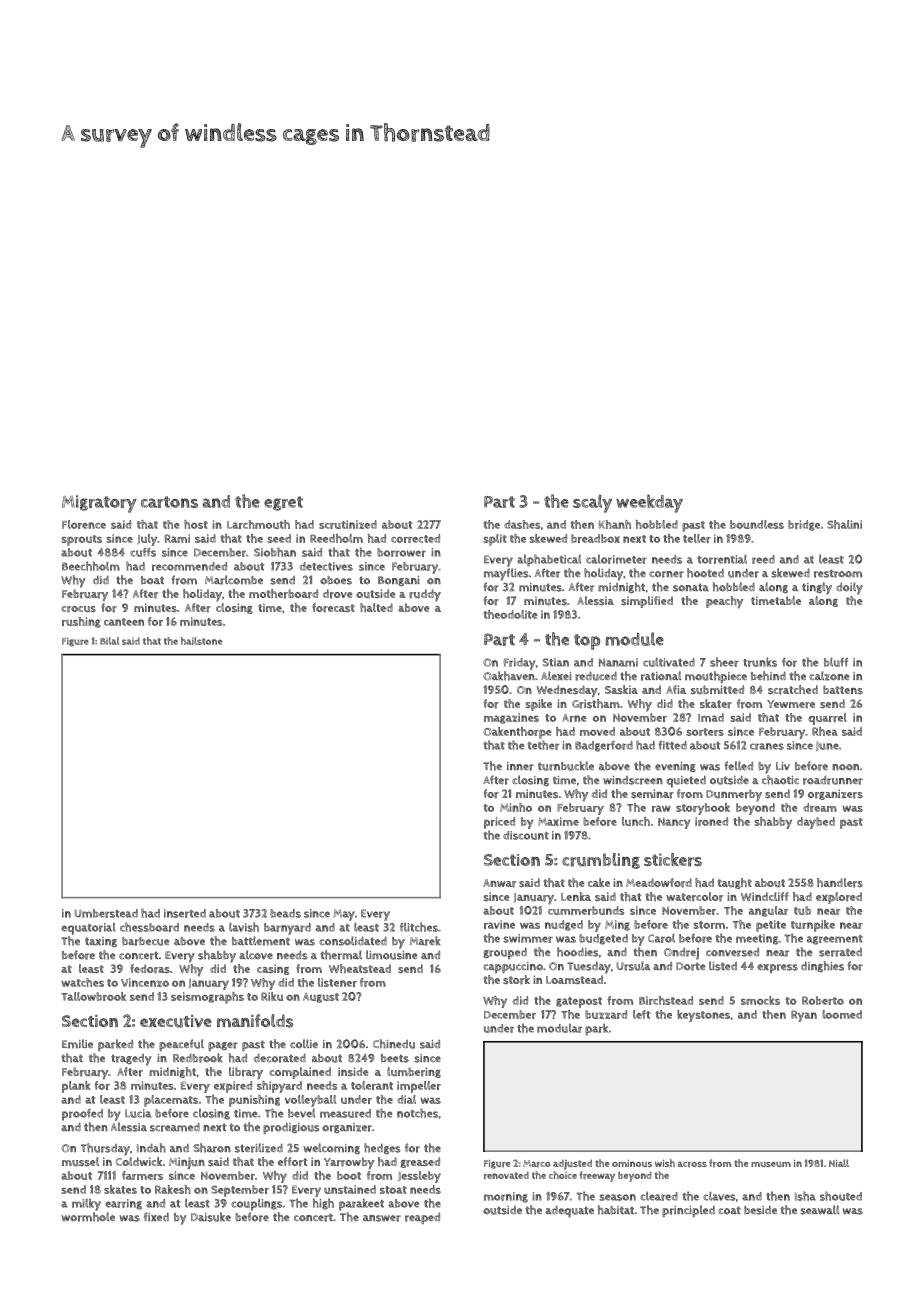 The width and height of the page is (924, 1308). What do you see at coordinates (106, 913) in the page?
I see `Umberstead` at bounding box center [106, 913].
